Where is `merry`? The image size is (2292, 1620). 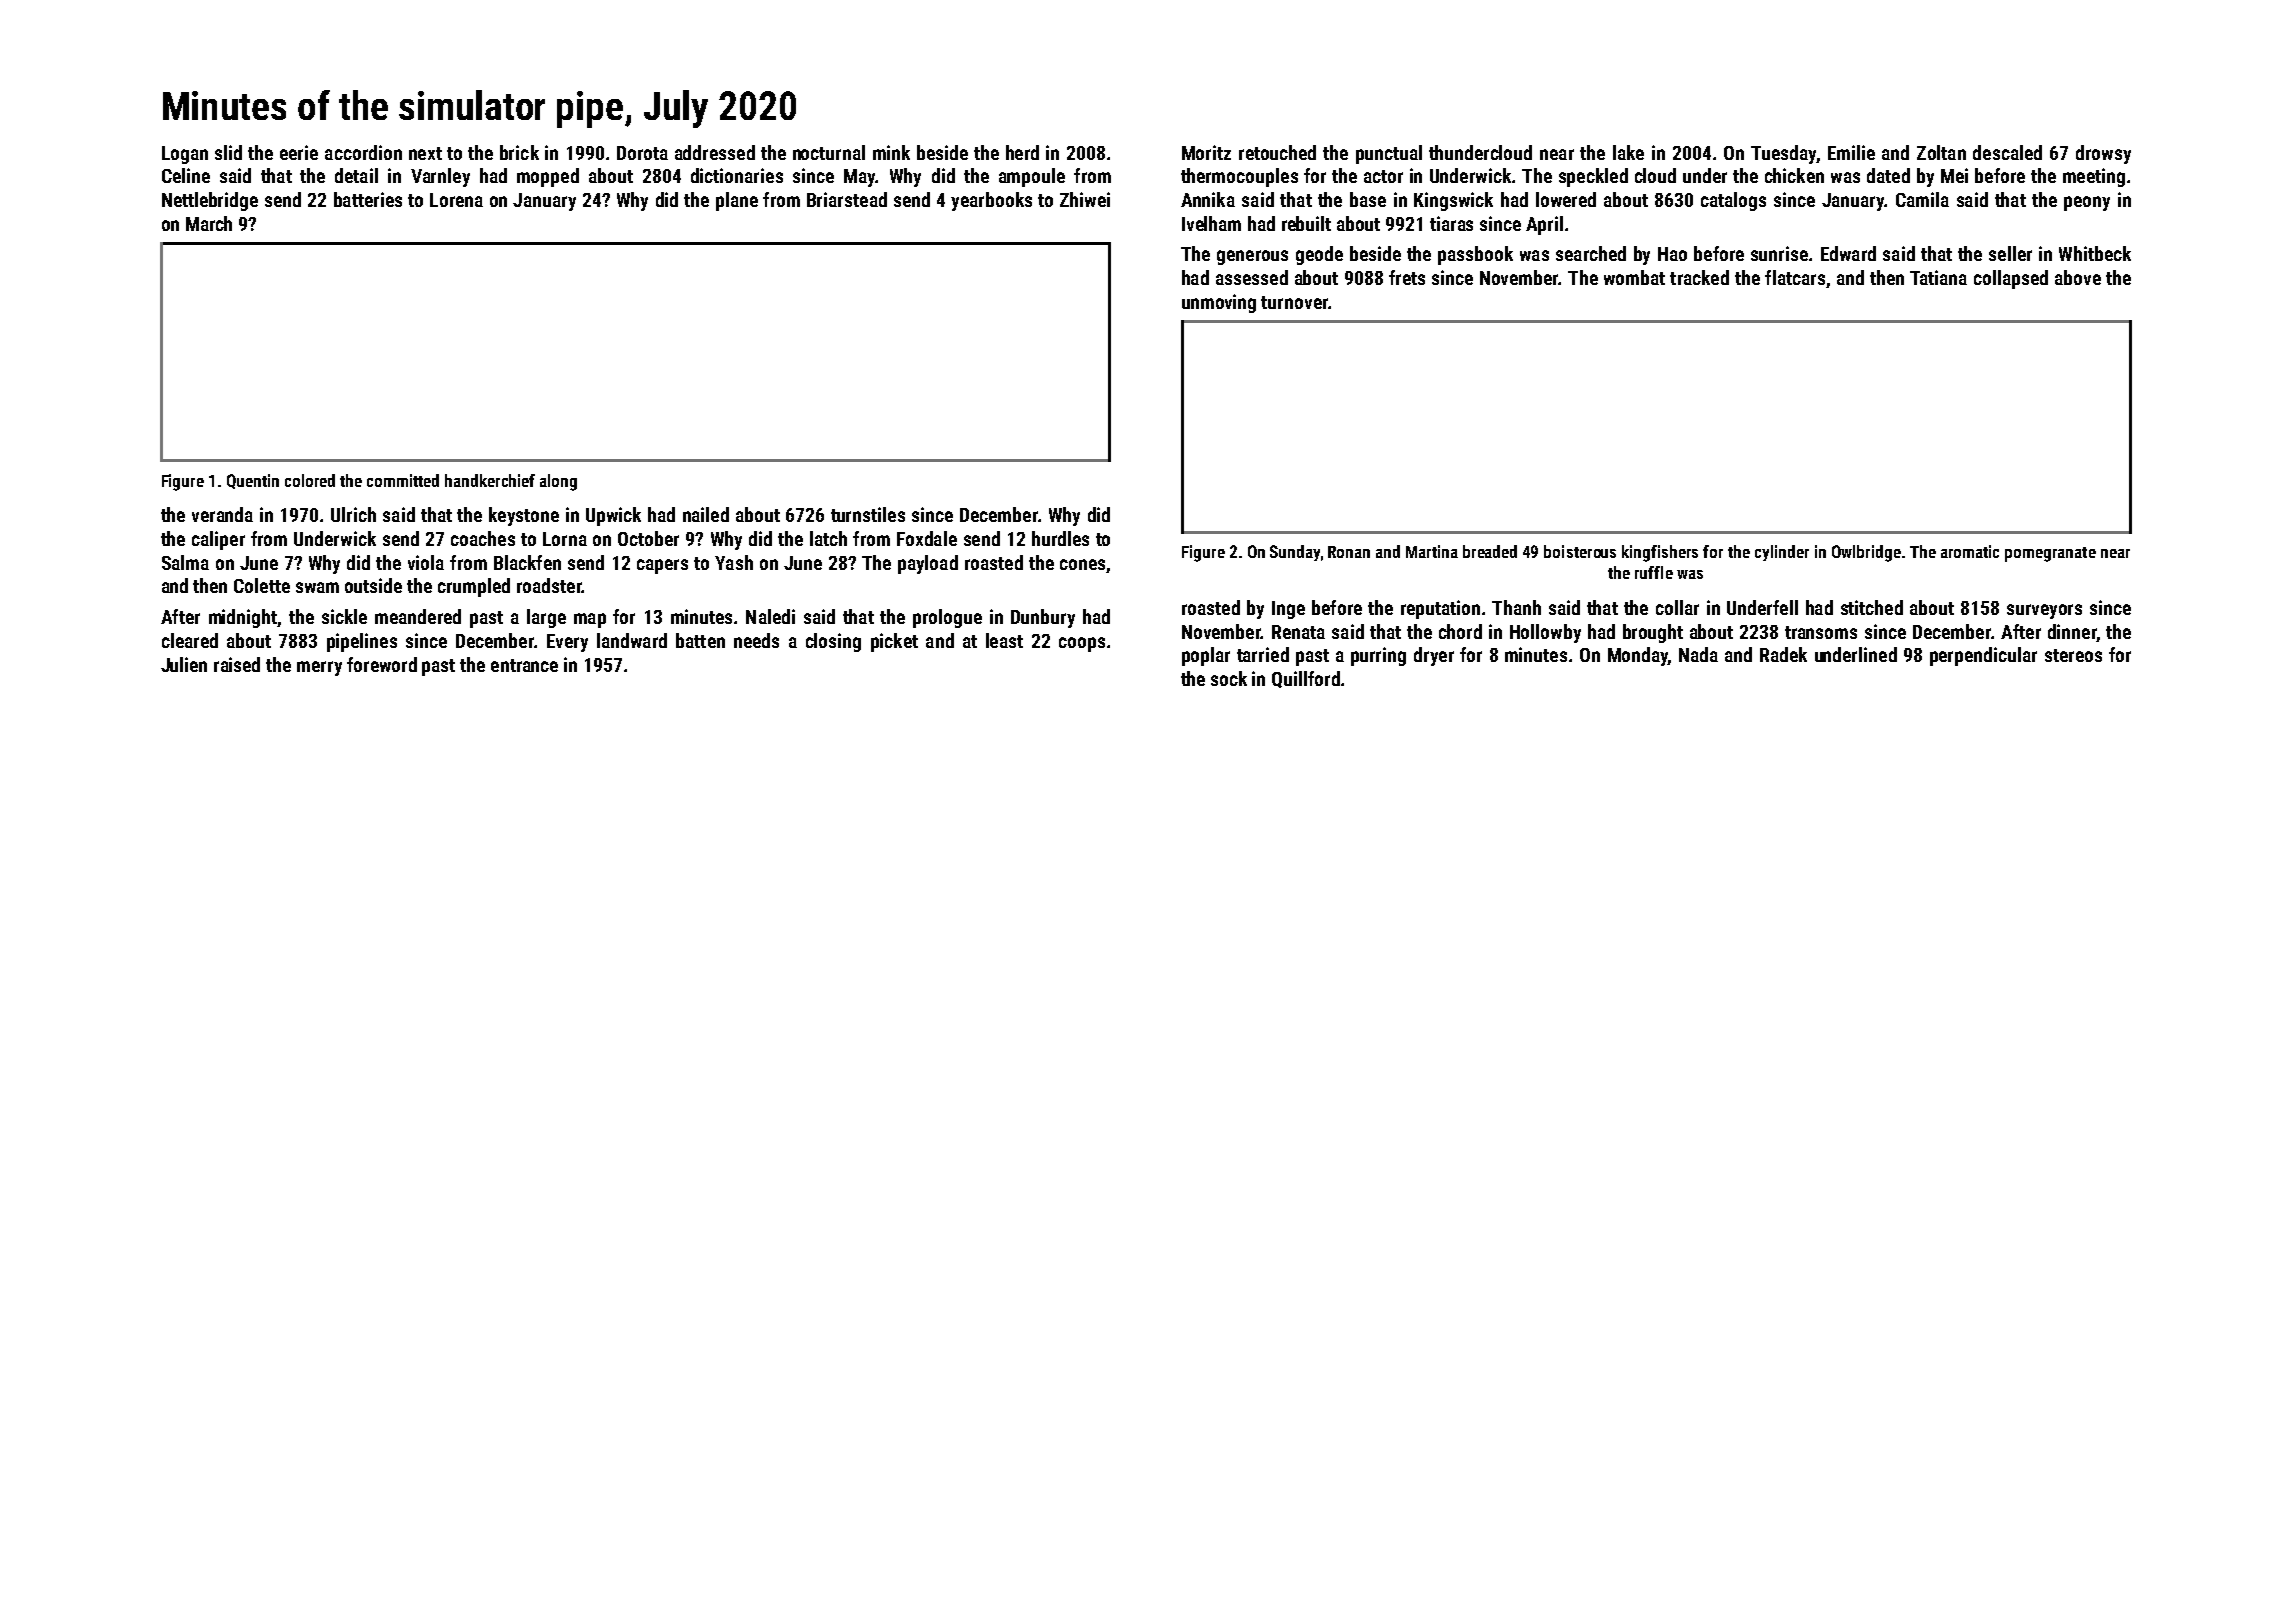 merry is located at coordinates (319, 668).
